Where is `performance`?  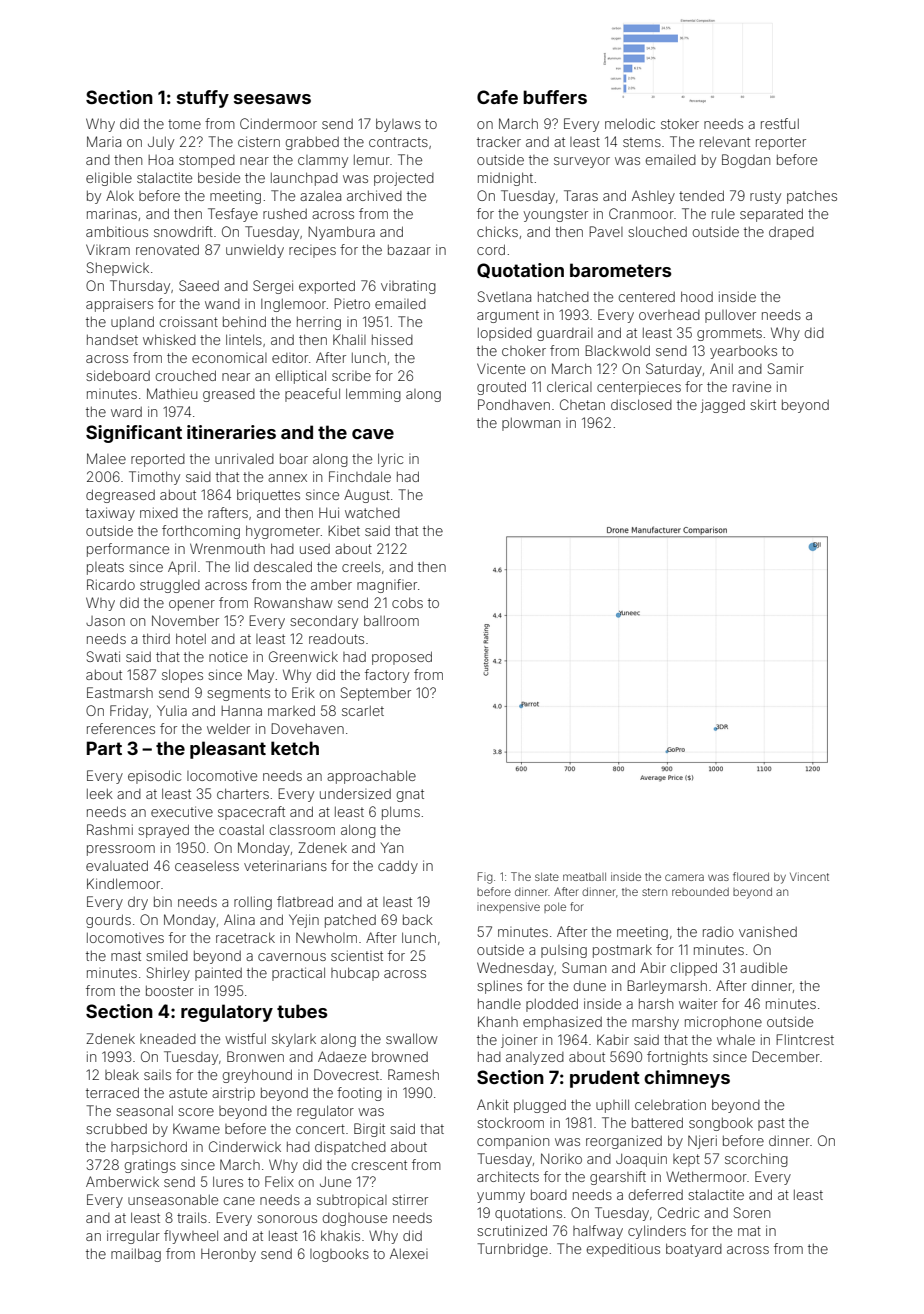
performance is located at coordinates (128, 550).
